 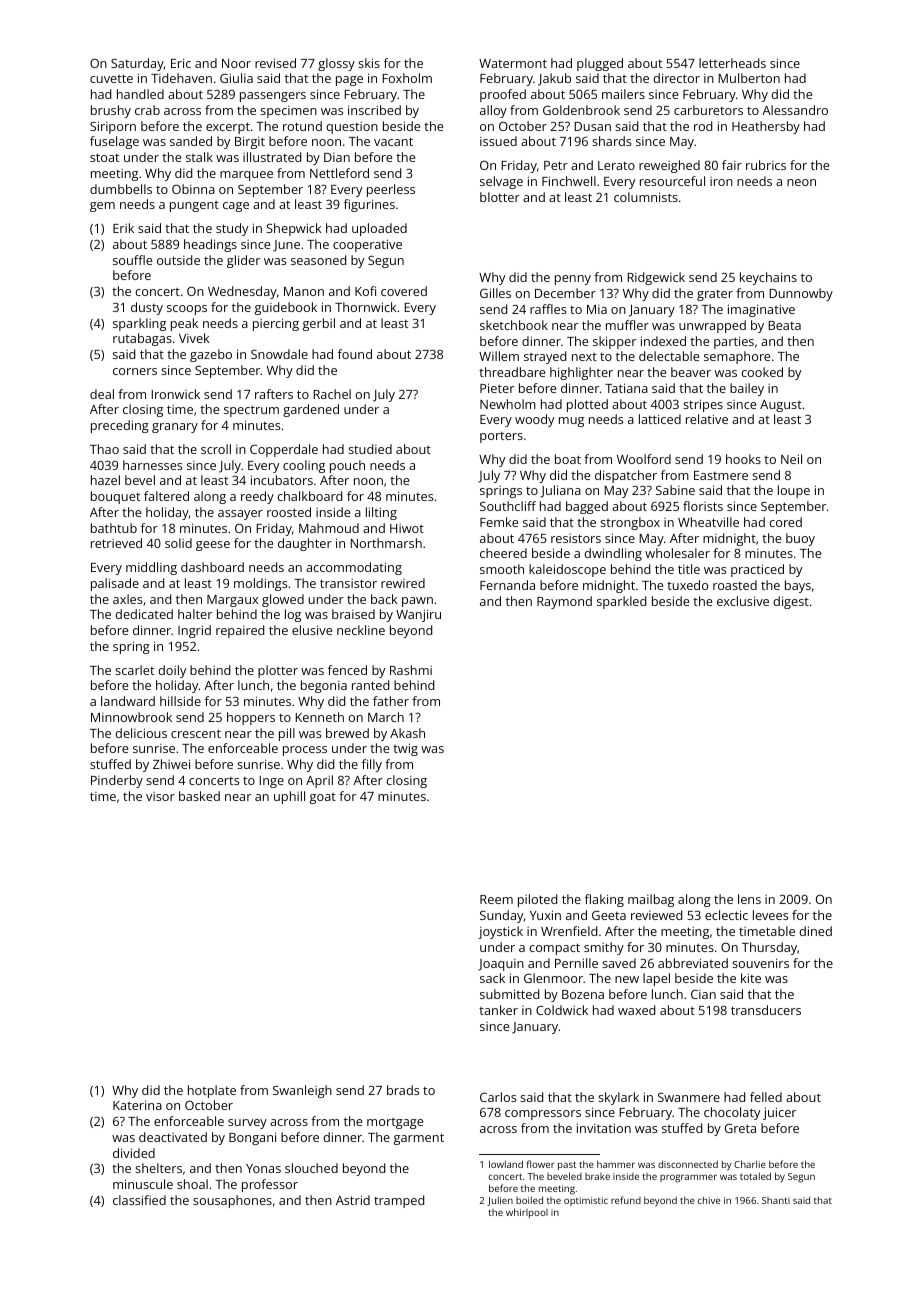 What do you see at coordinates (417, 602) in the screenshot?
I see `pawn` at bounding box center [417, 602].
